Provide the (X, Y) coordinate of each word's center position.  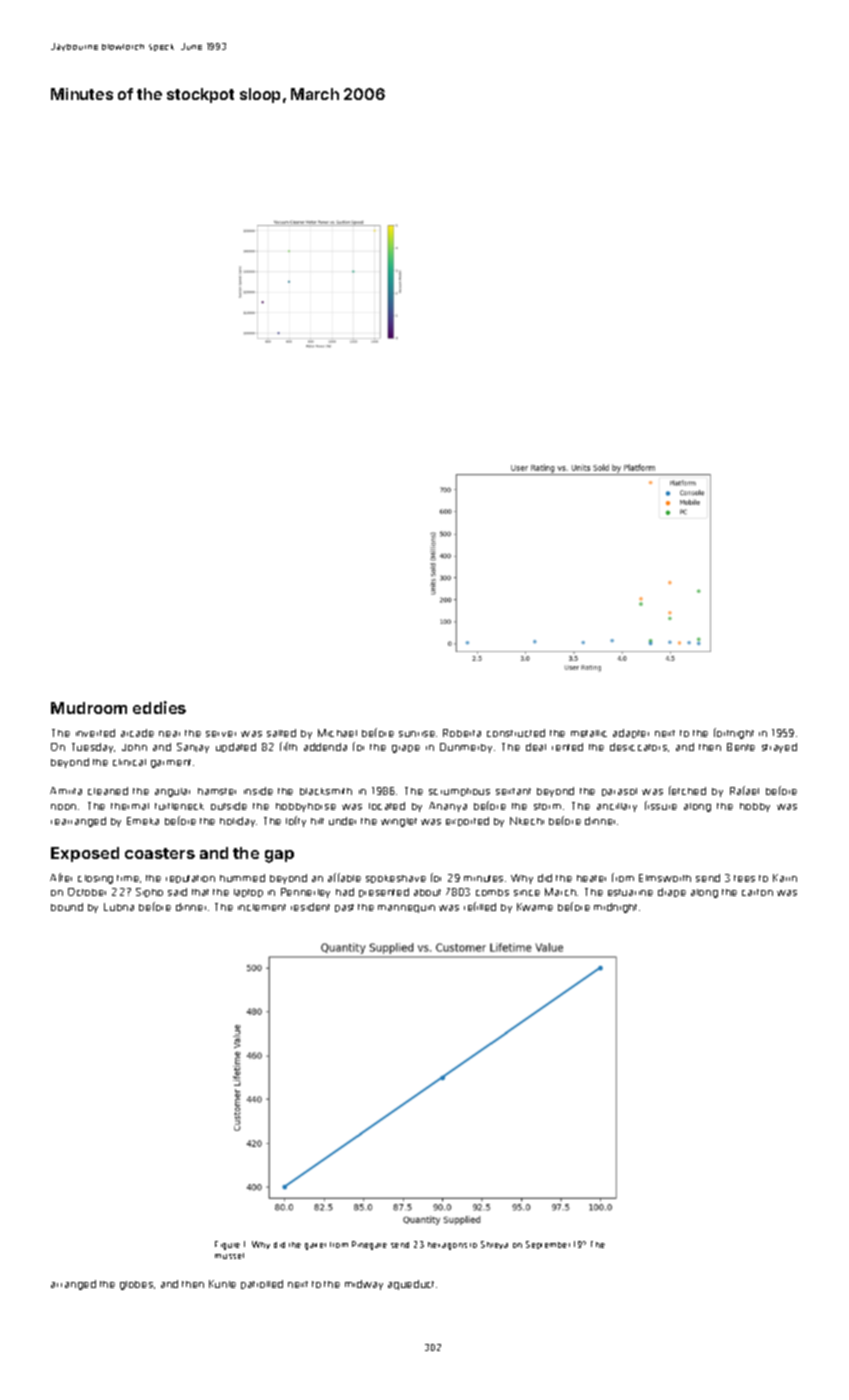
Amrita (66, 791)
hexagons (447, 1246)
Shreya (494, 1245)
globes (136, 1285)
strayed (779, 748)
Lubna (119, 907)
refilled (480, 906)
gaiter (315, 1246)
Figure (227, 1245)
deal (536, 747)
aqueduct (411, 1285)
